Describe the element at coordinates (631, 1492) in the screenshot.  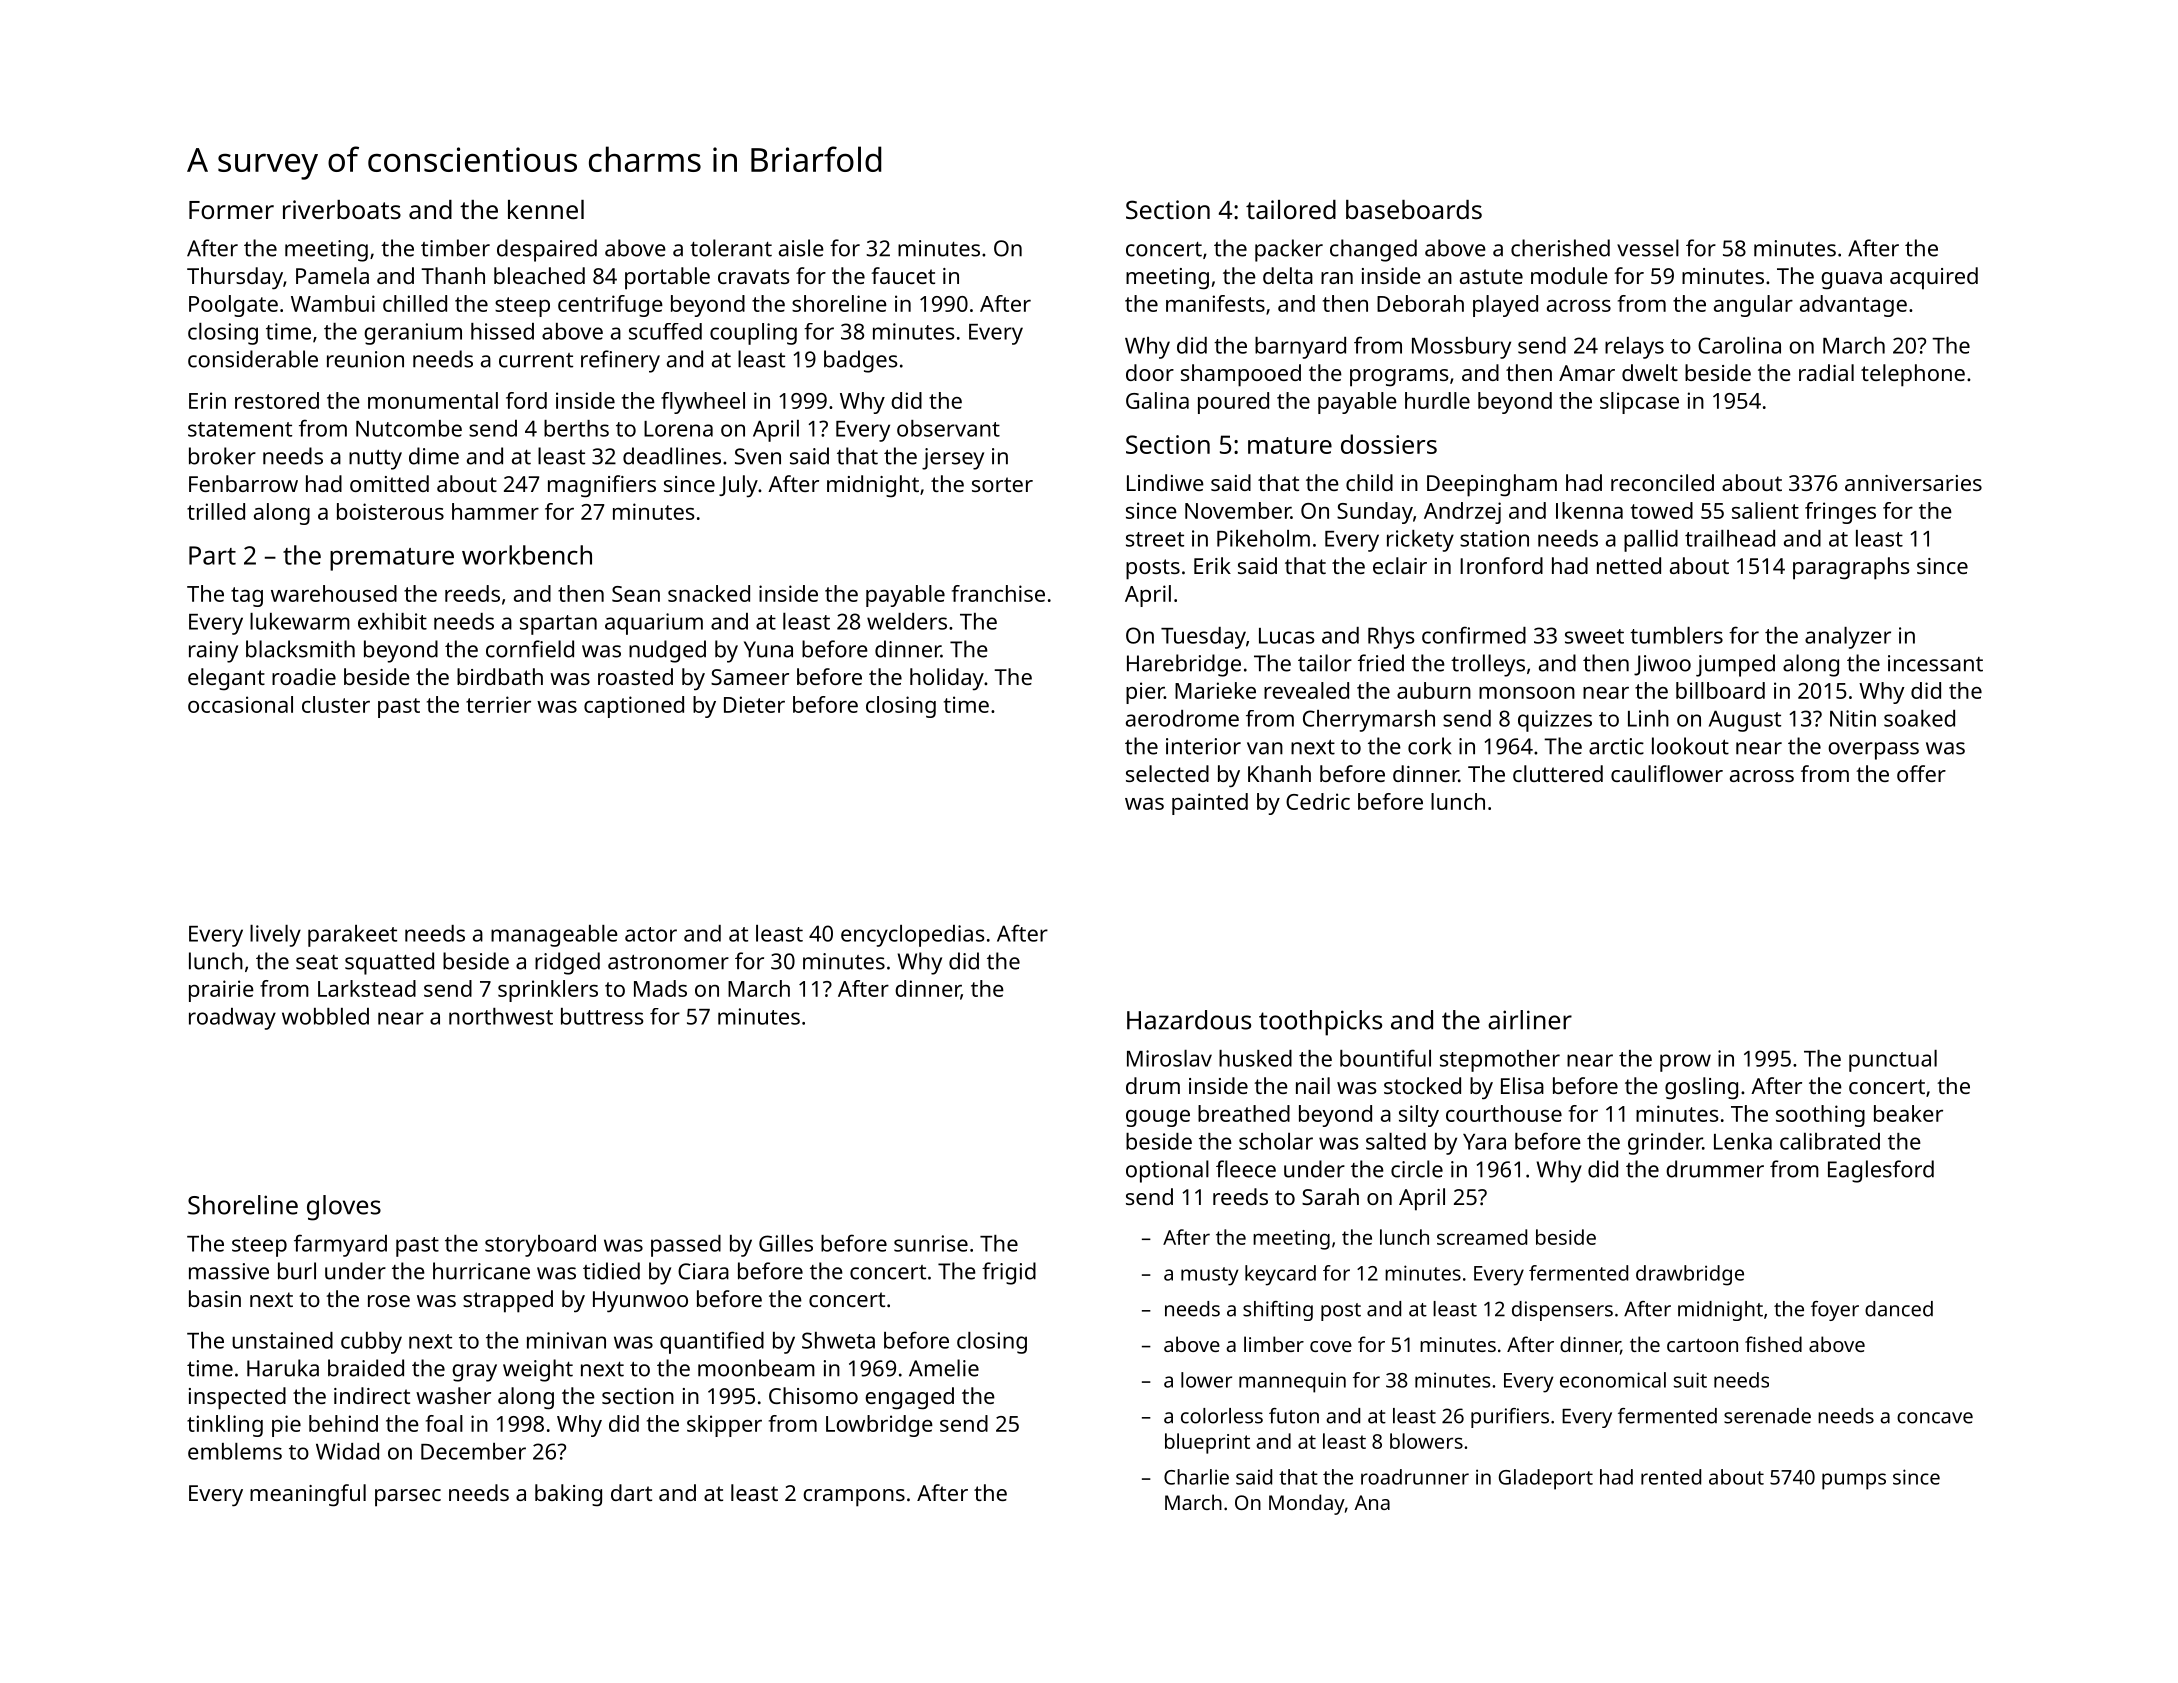
I see `dart` at that location.
